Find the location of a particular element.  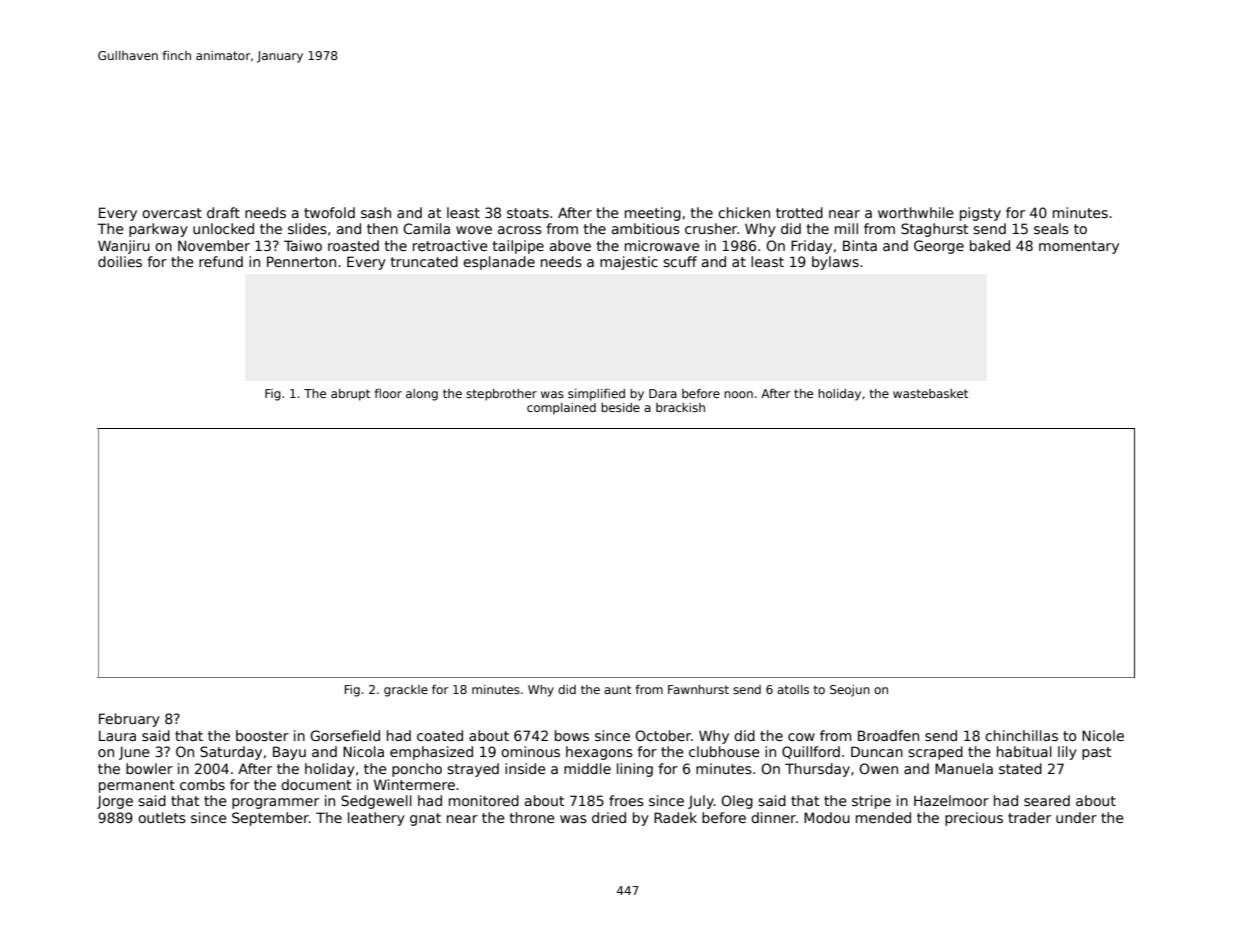

seals is located at coordinates (1051, 228).
